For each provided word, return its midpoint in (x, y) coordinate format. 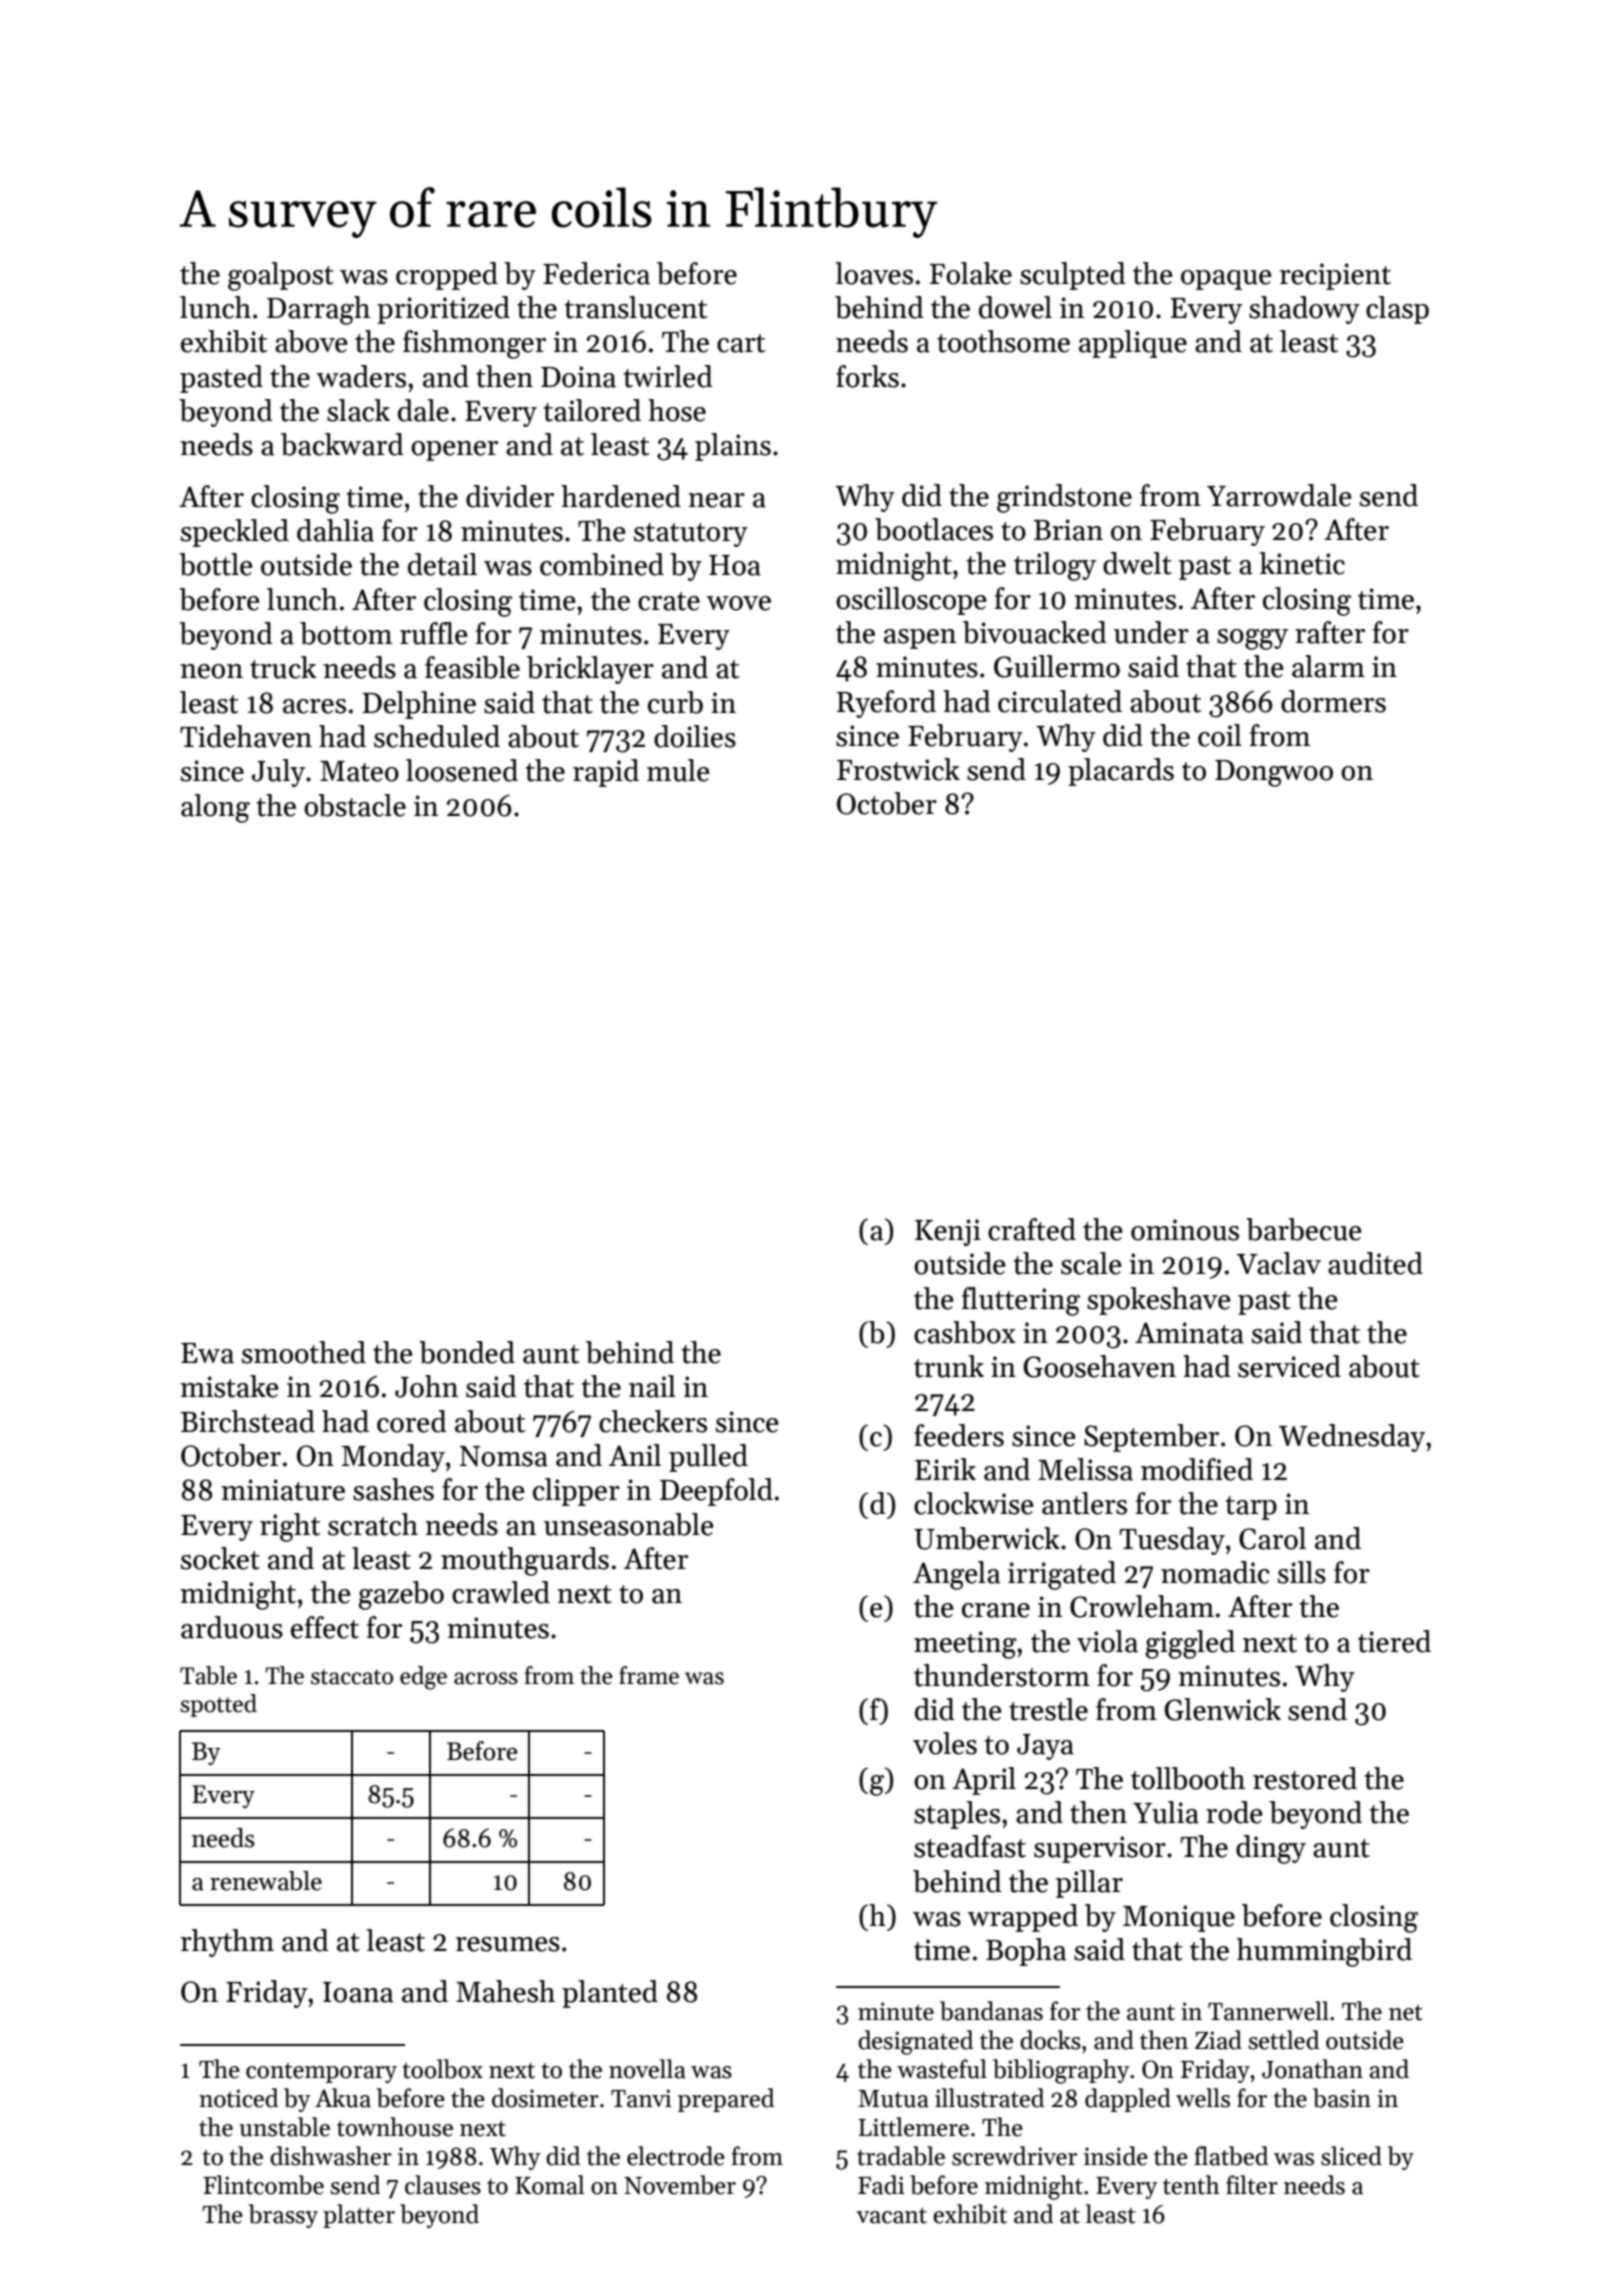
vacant (891, 2216)
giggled (1190, 1644)
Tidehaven (246, 736)
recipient (1335, 276)
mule (678, 770)
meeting (965, 1645)
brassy (283, 2216)
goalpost (281, 276)
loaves (874, 273)
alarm (1328, 666)
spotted (218, 1705)
